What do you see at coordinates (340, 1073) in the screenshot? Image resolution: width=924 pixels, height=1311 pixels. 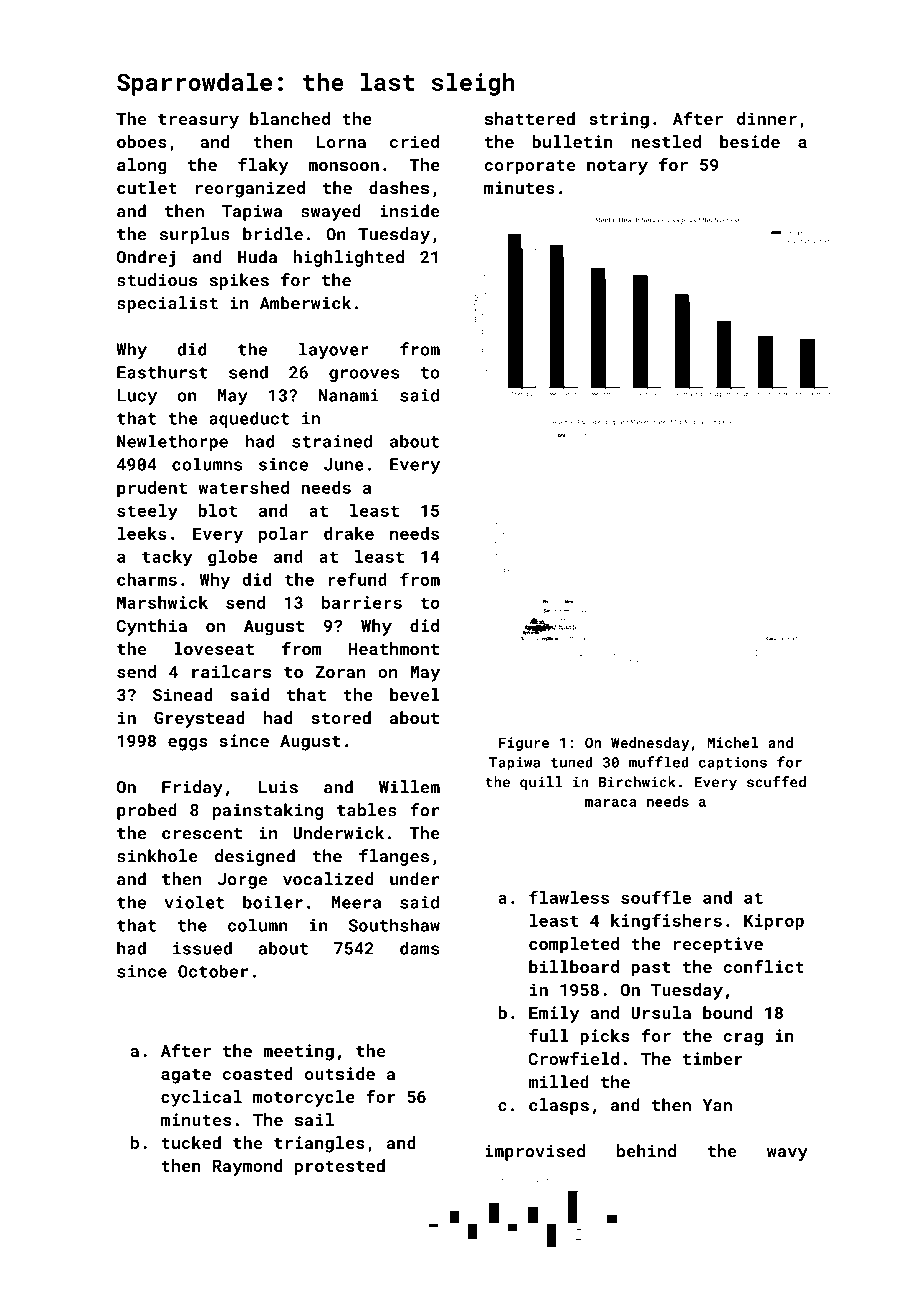 I see `outside` at bounding box center [340, 1073].
